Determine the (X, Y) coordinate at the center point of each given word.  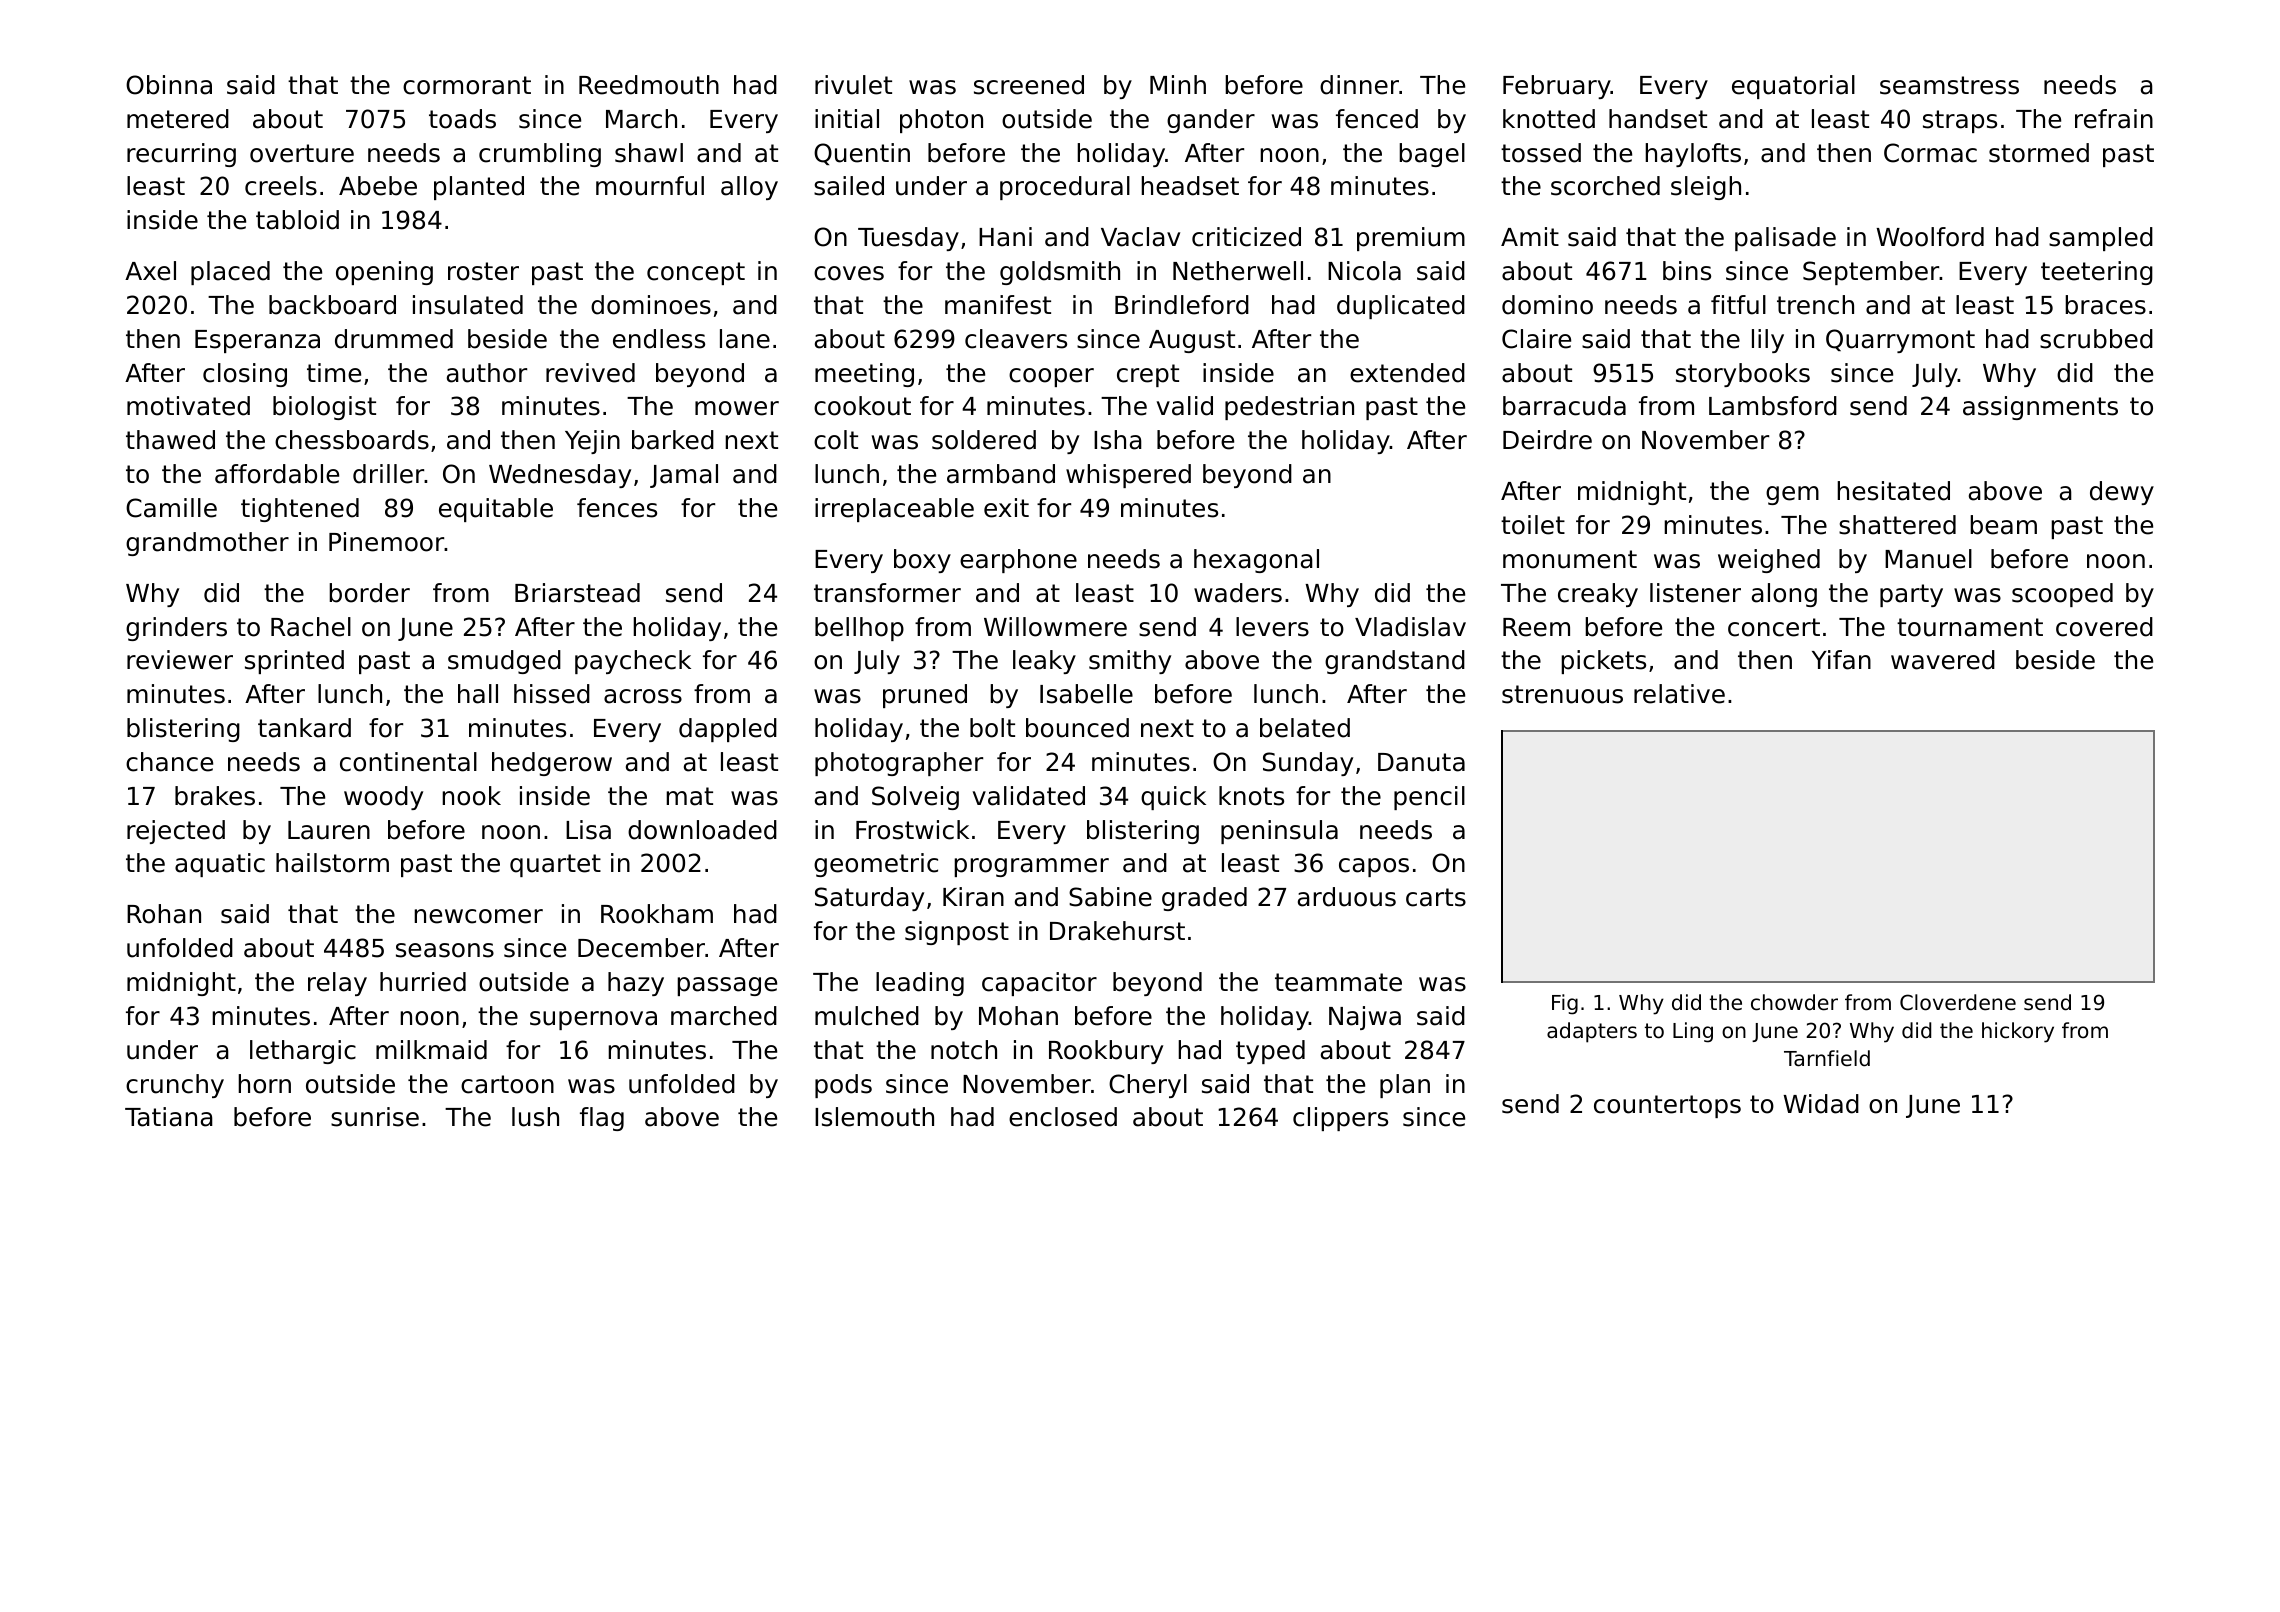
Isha (1118, 440)
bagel (1432, 155)
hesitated (1893, 491)
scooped (2062, 595)
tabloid (297, 220)
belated (1305, 728)
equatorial (1793, 87)
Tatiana (169, 1117)
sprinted (294, 662)
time (334, 373)
